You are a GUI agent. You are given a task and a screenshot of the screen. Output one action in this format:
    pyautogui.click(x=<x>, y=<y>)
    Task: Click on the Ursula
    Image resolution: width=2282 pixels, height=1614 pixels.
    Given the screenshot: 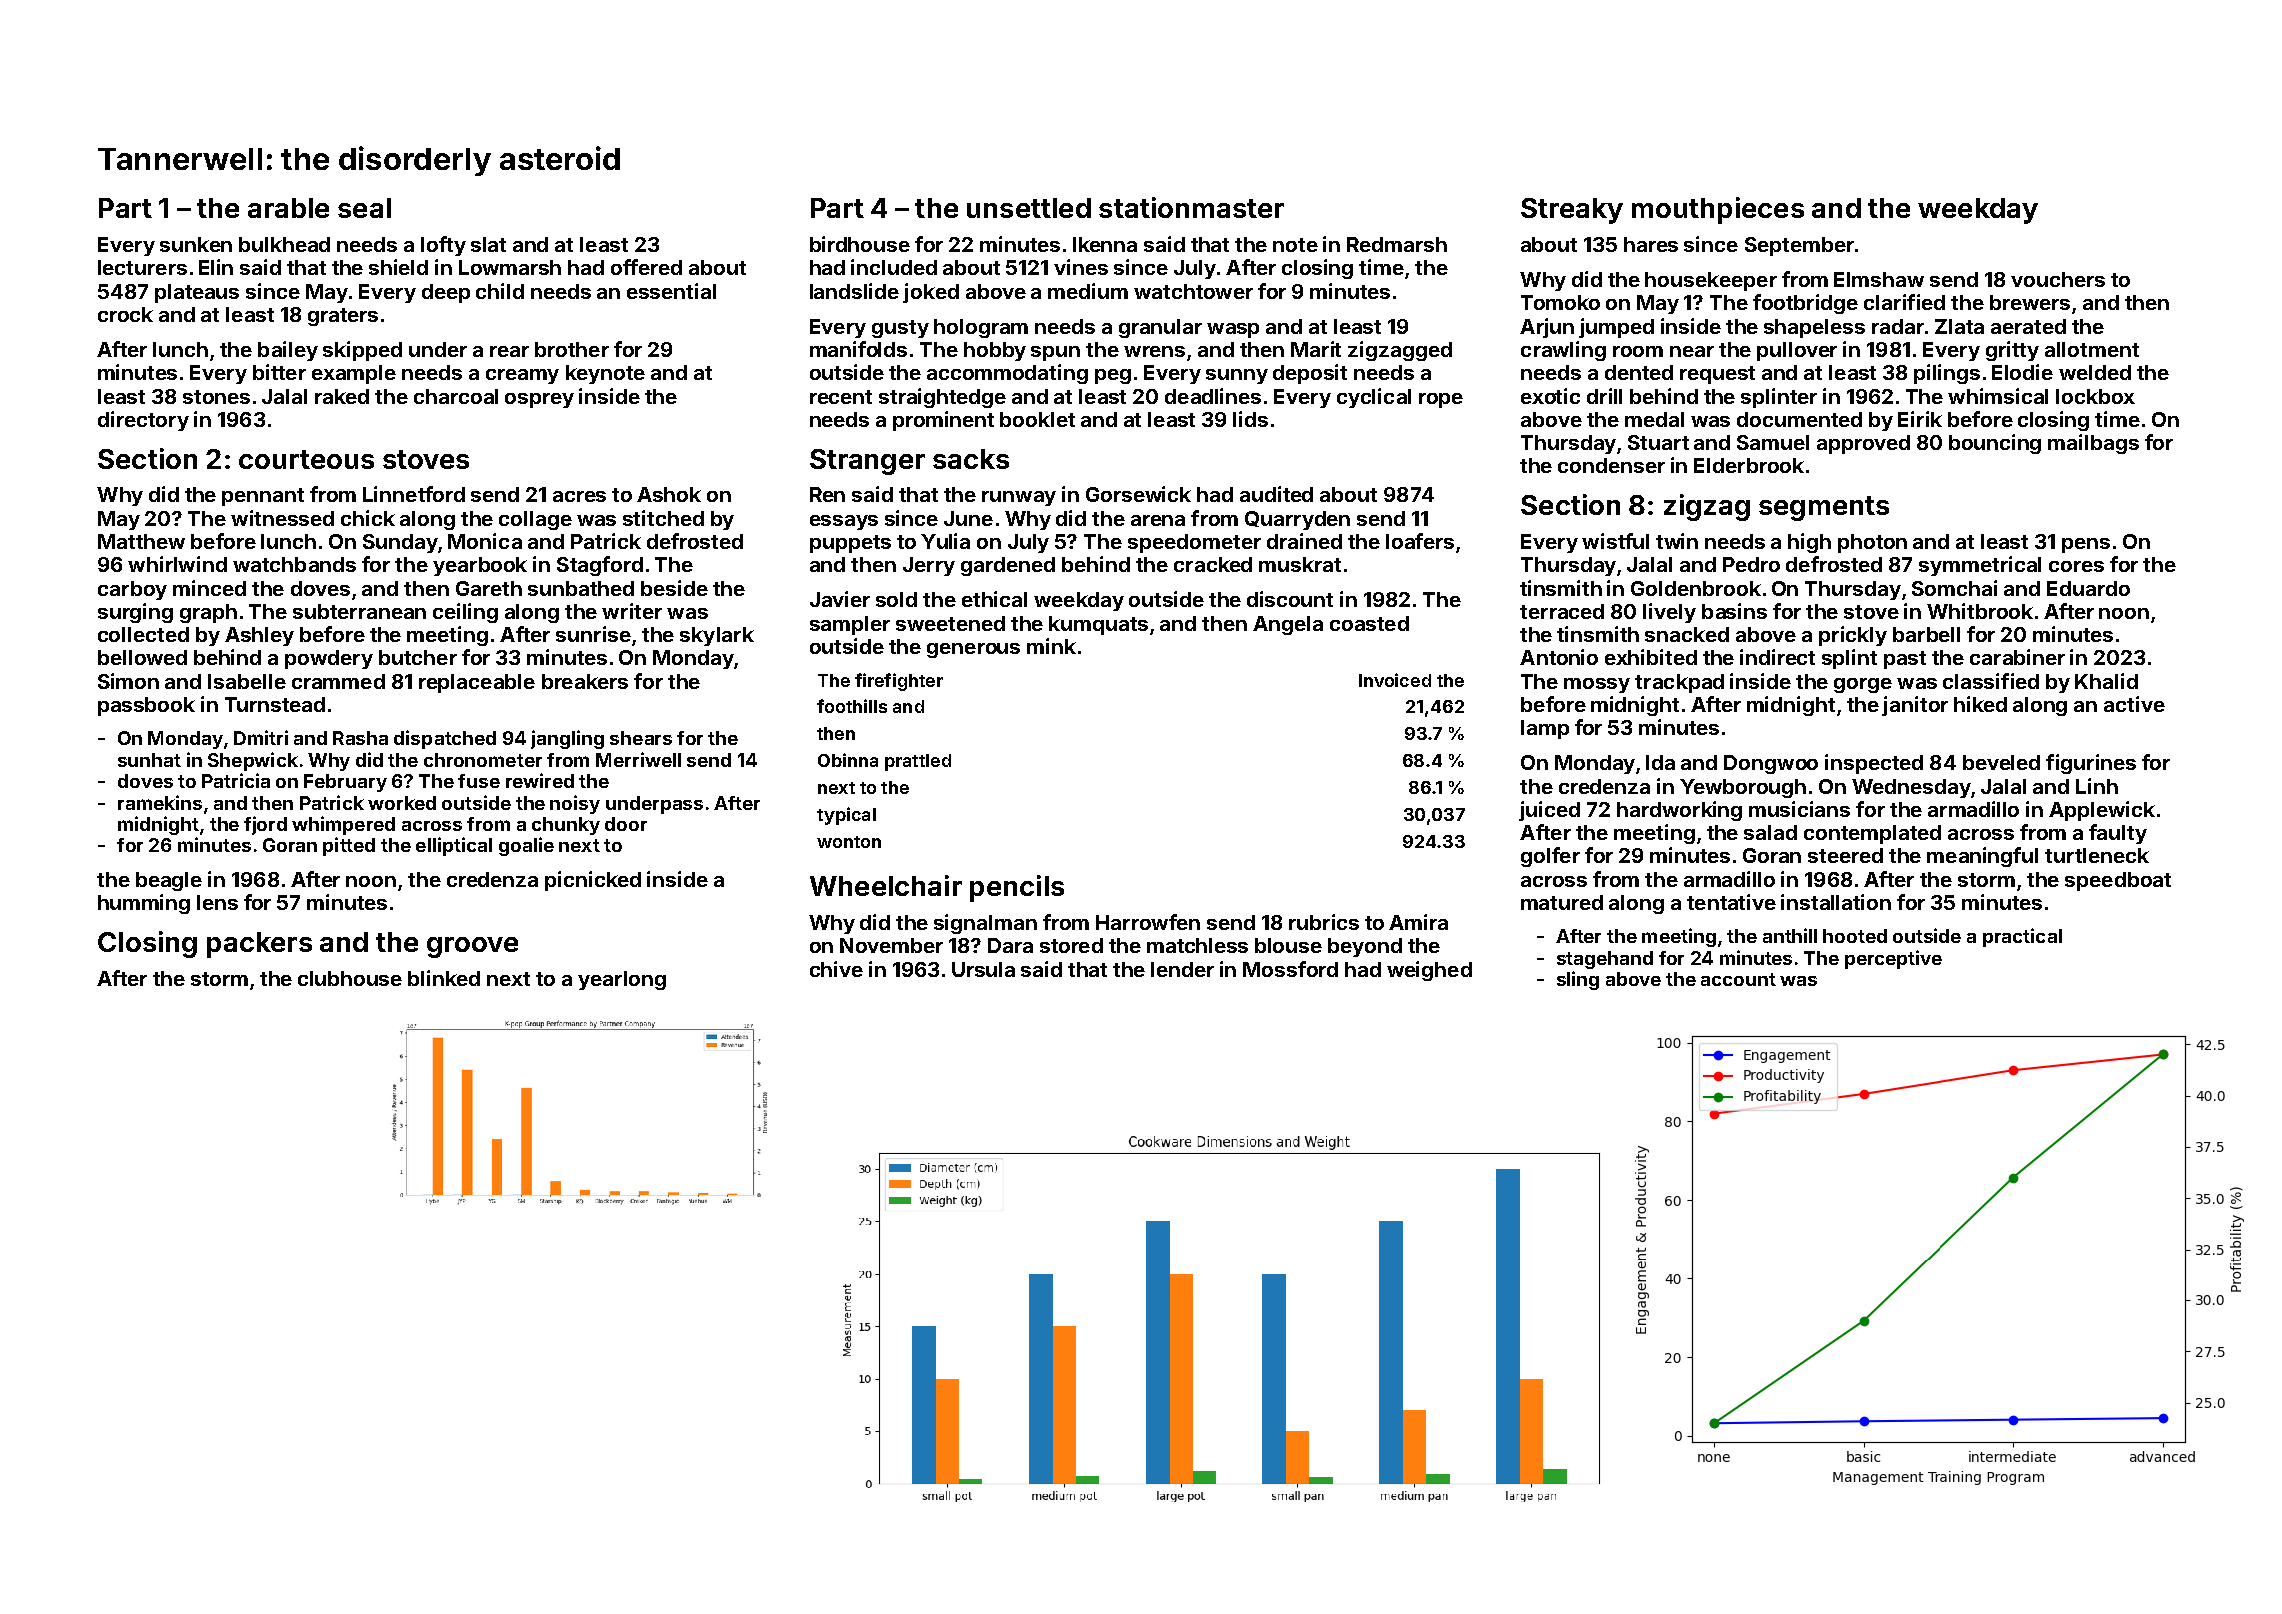 What is the action you would take?
    pyautogui.click(x=983, y=969)
